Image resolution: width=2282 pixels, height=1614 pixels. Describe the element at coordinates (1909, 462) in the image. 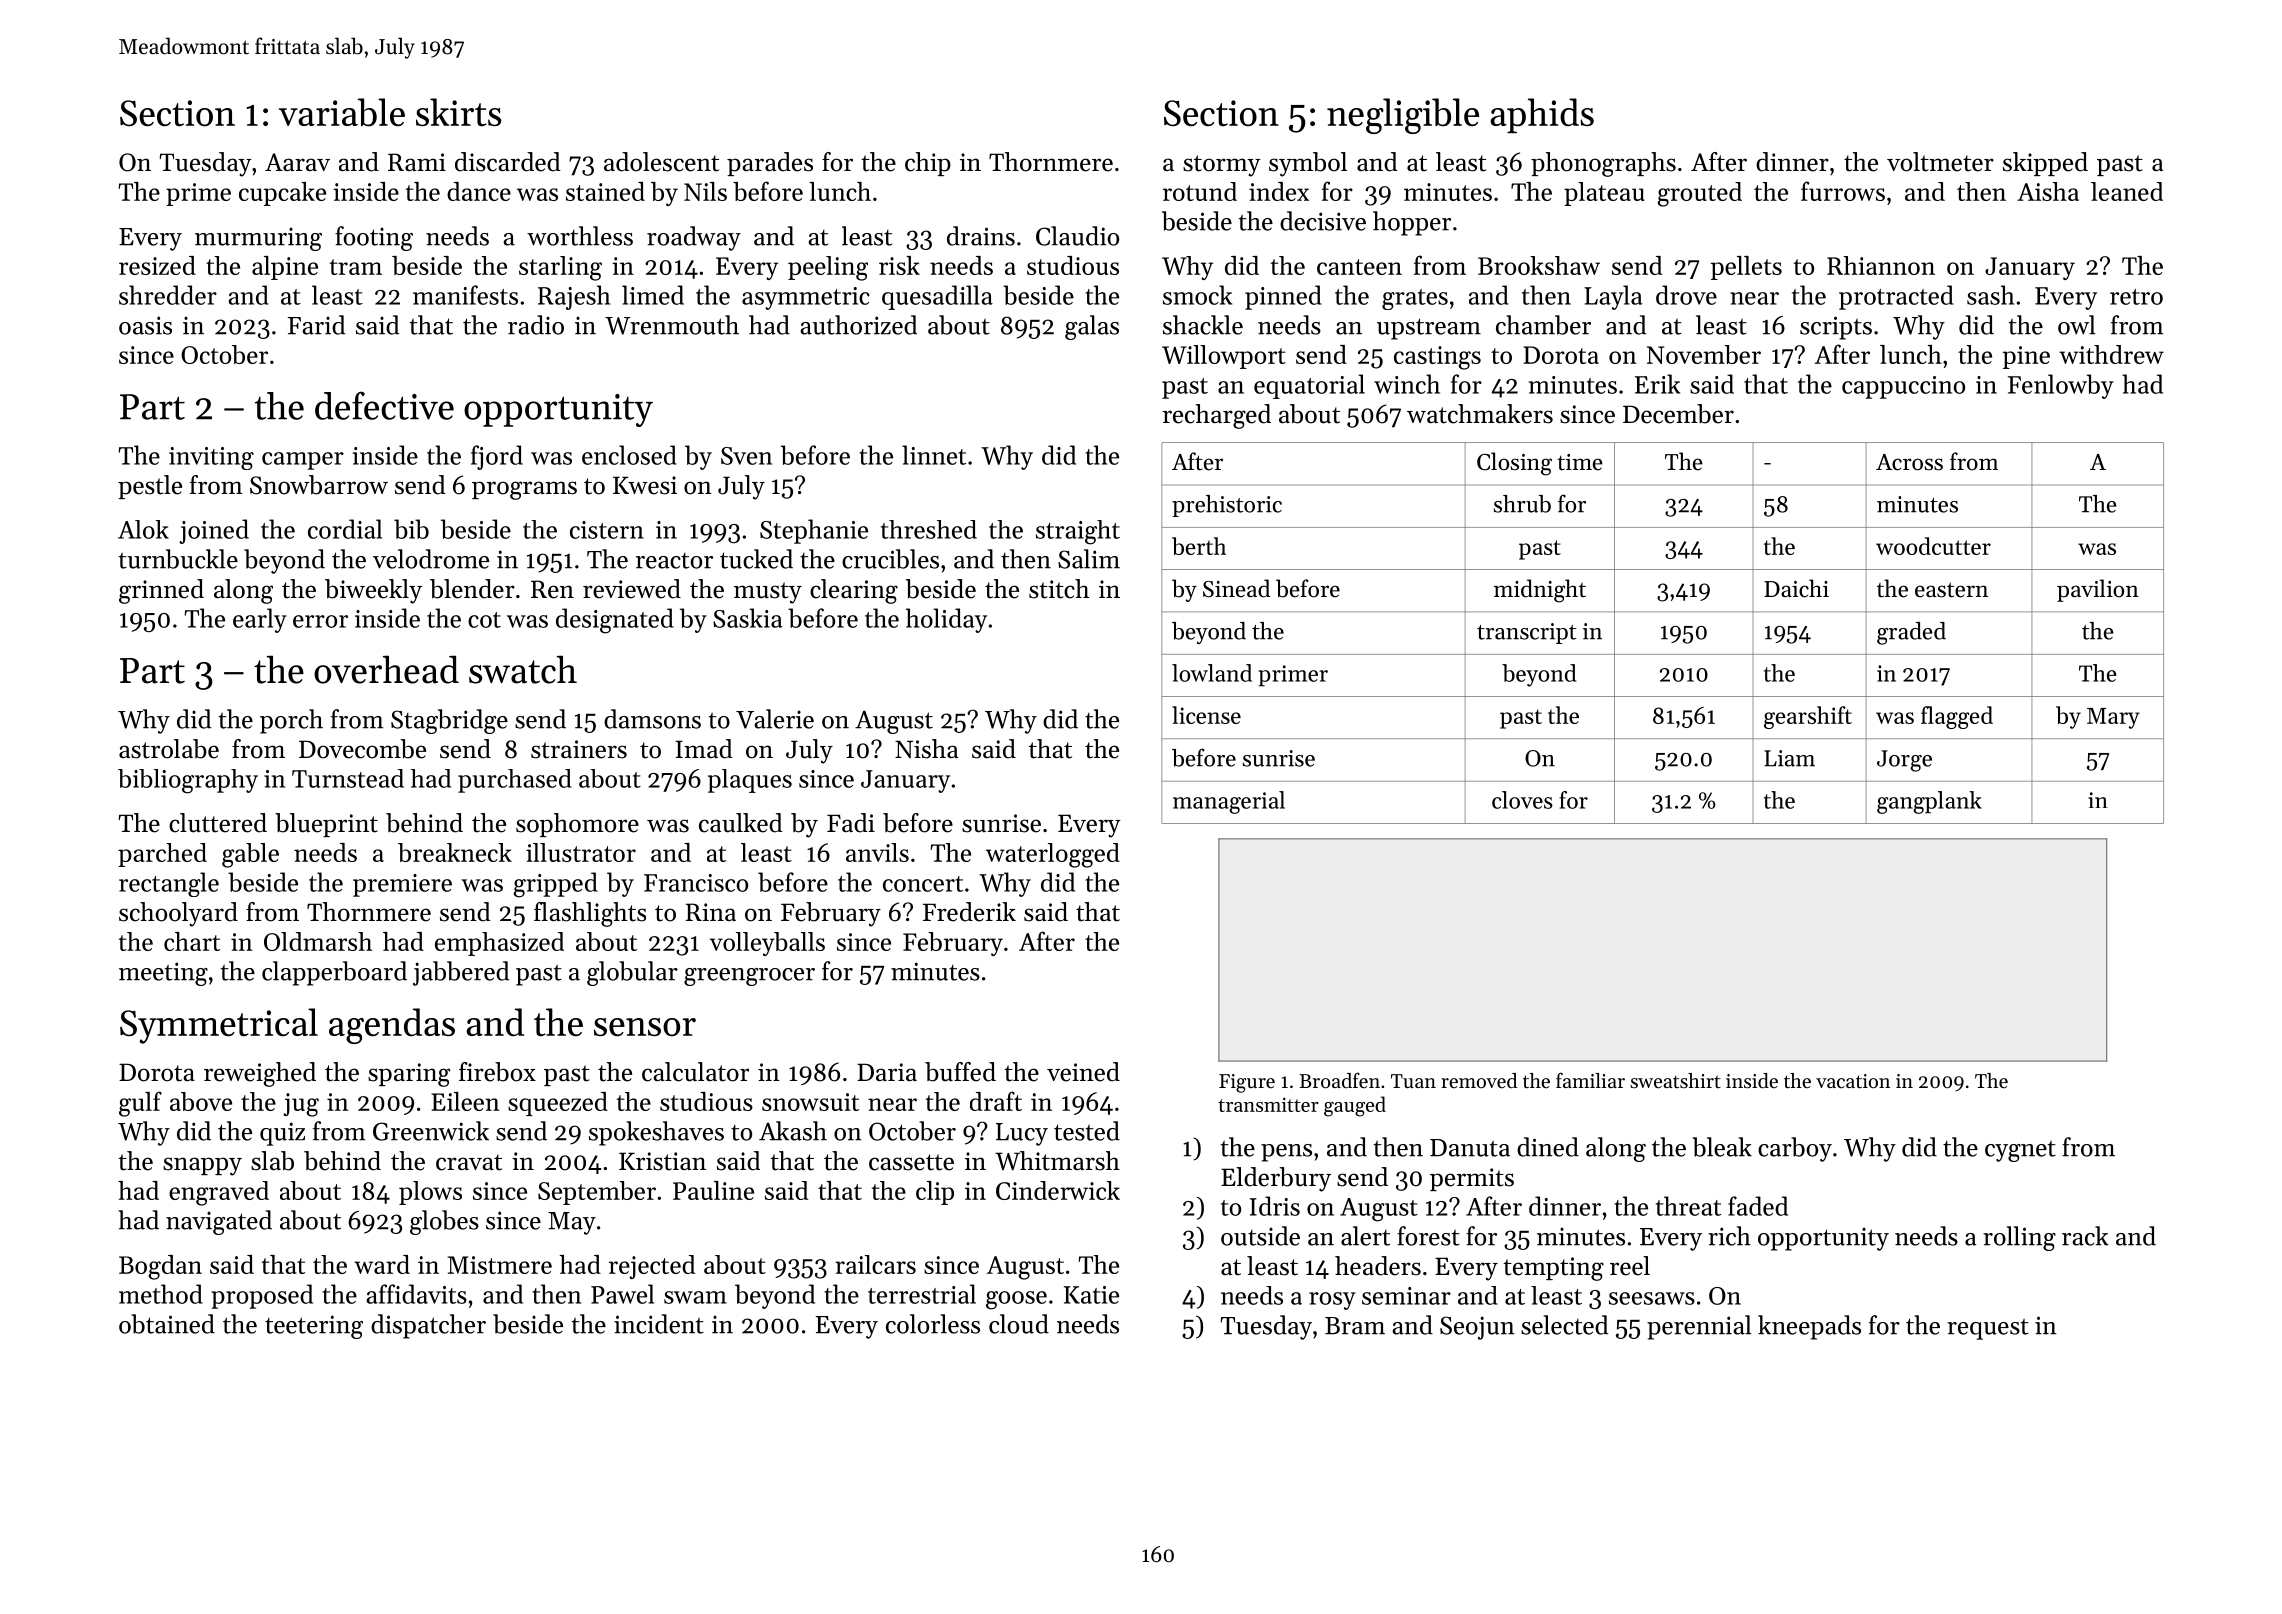

I see `Across` at that location.
